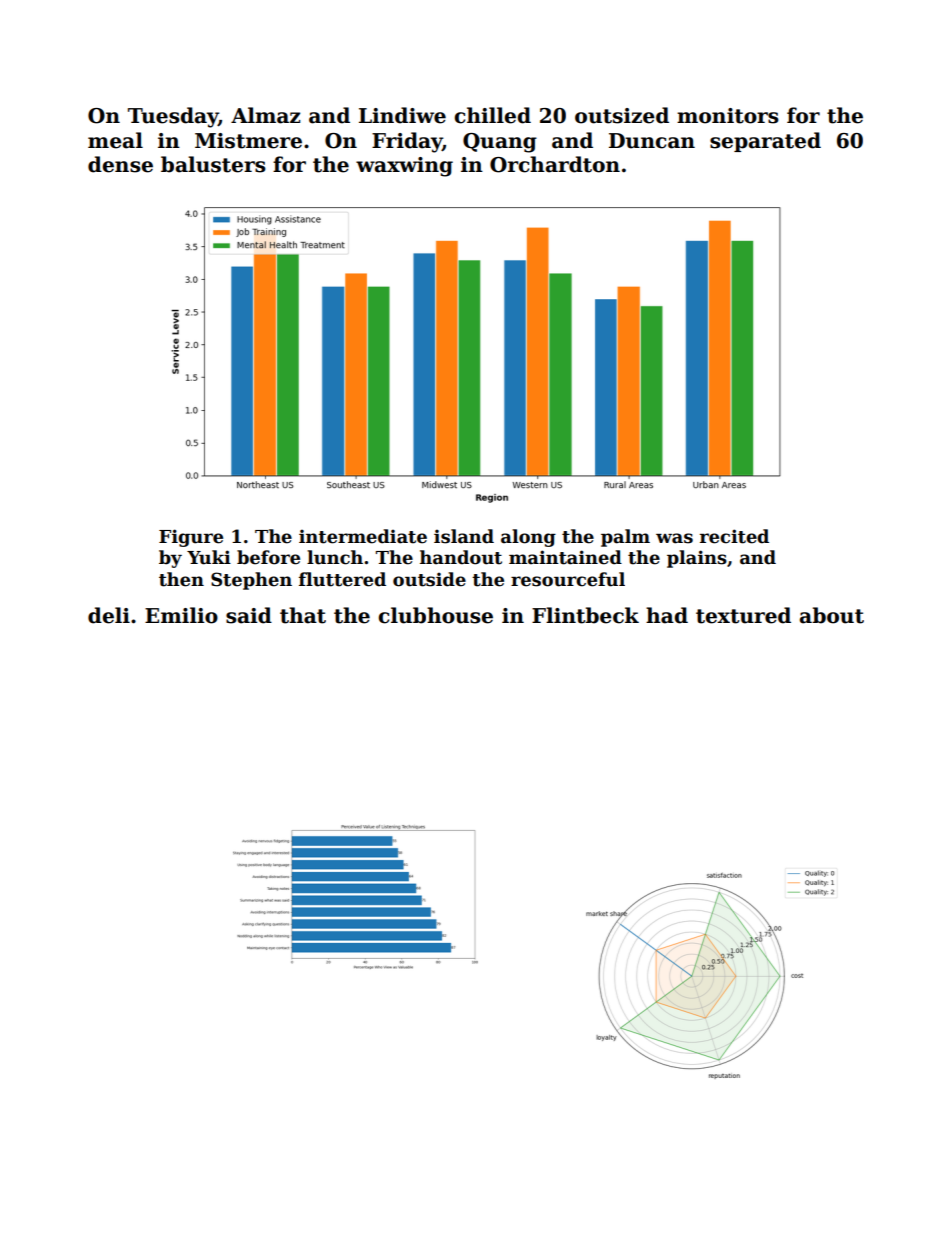 This screenshot has height=1233, width=952. I want to click on lunch, so click(335, 557).
